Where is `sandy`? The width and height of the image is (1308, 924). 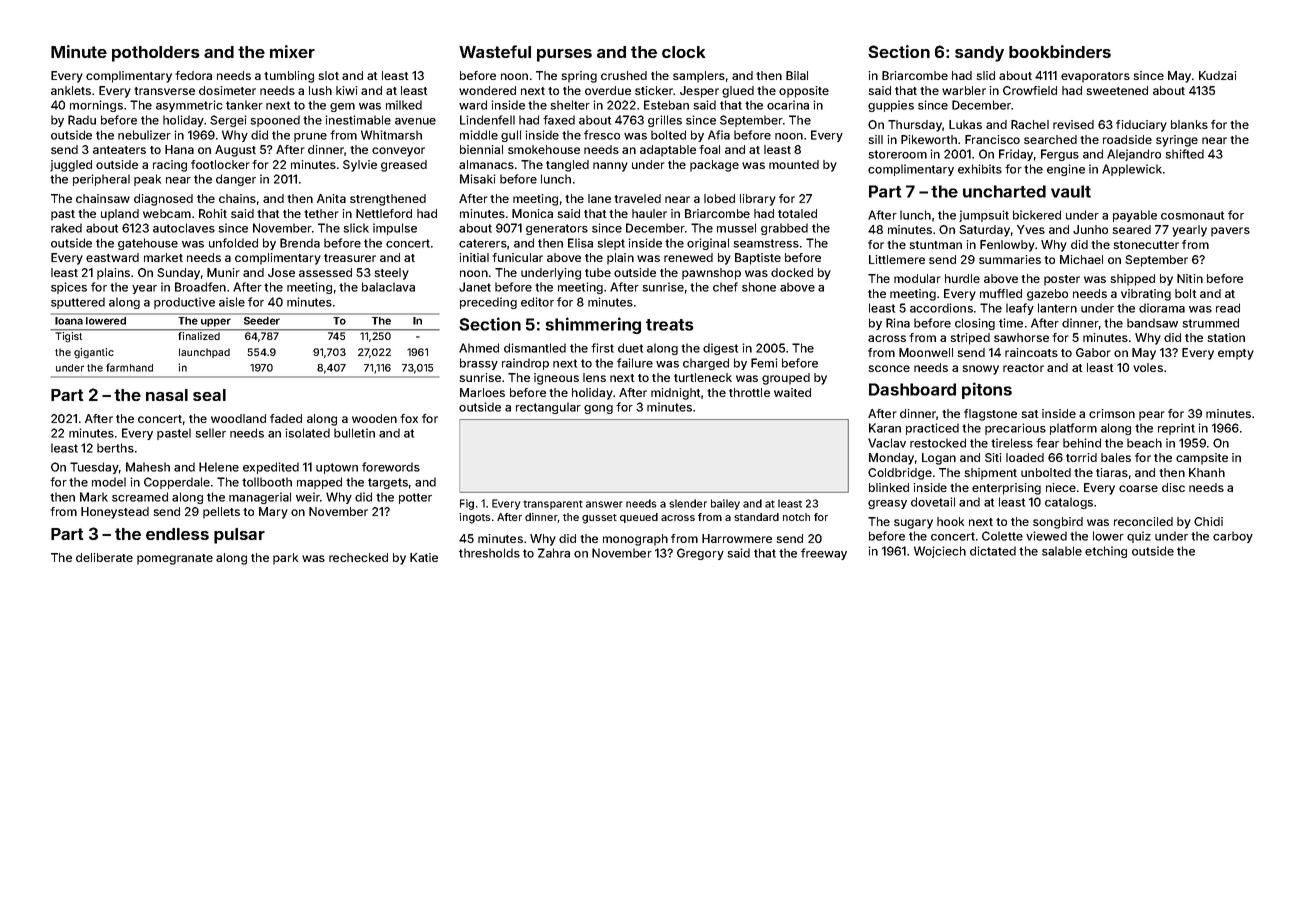
sandy is located at coordinates (979, 54).
